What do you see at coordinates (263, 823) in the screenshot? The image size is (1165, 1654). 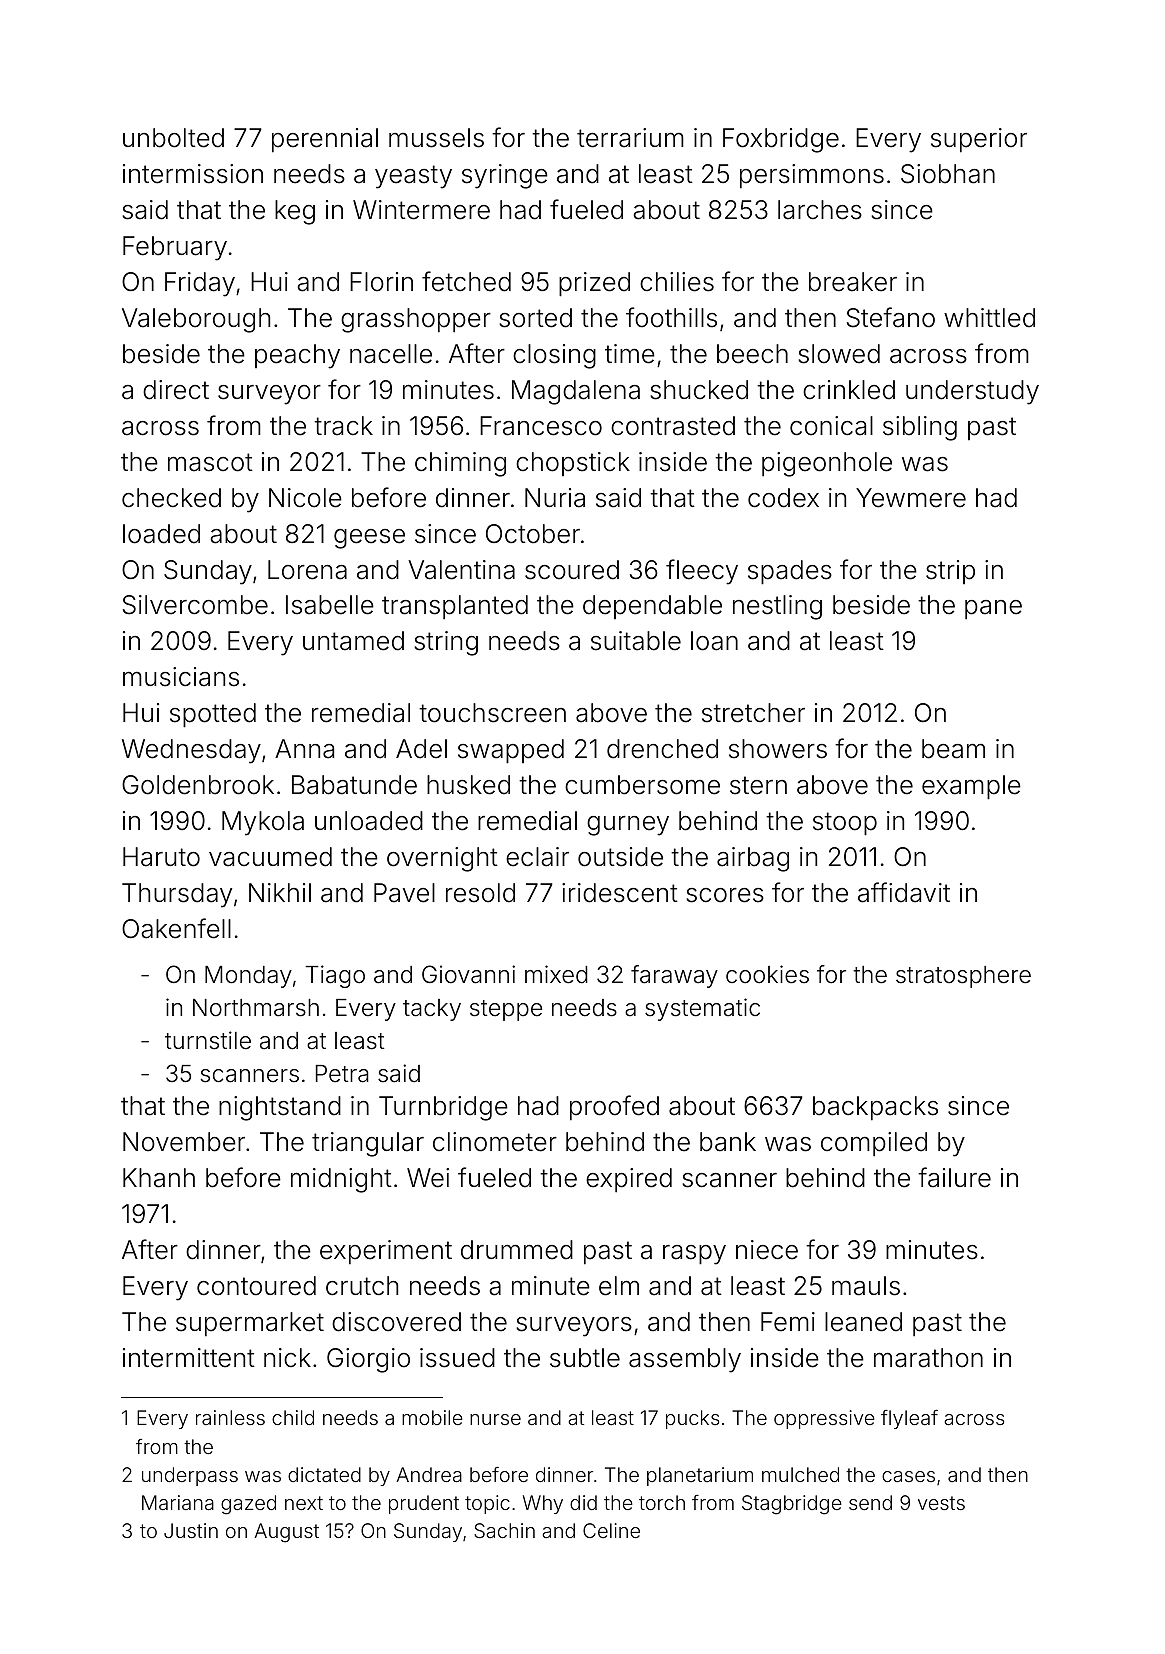 I see `Mykola` at bounding box center [263, 823].
